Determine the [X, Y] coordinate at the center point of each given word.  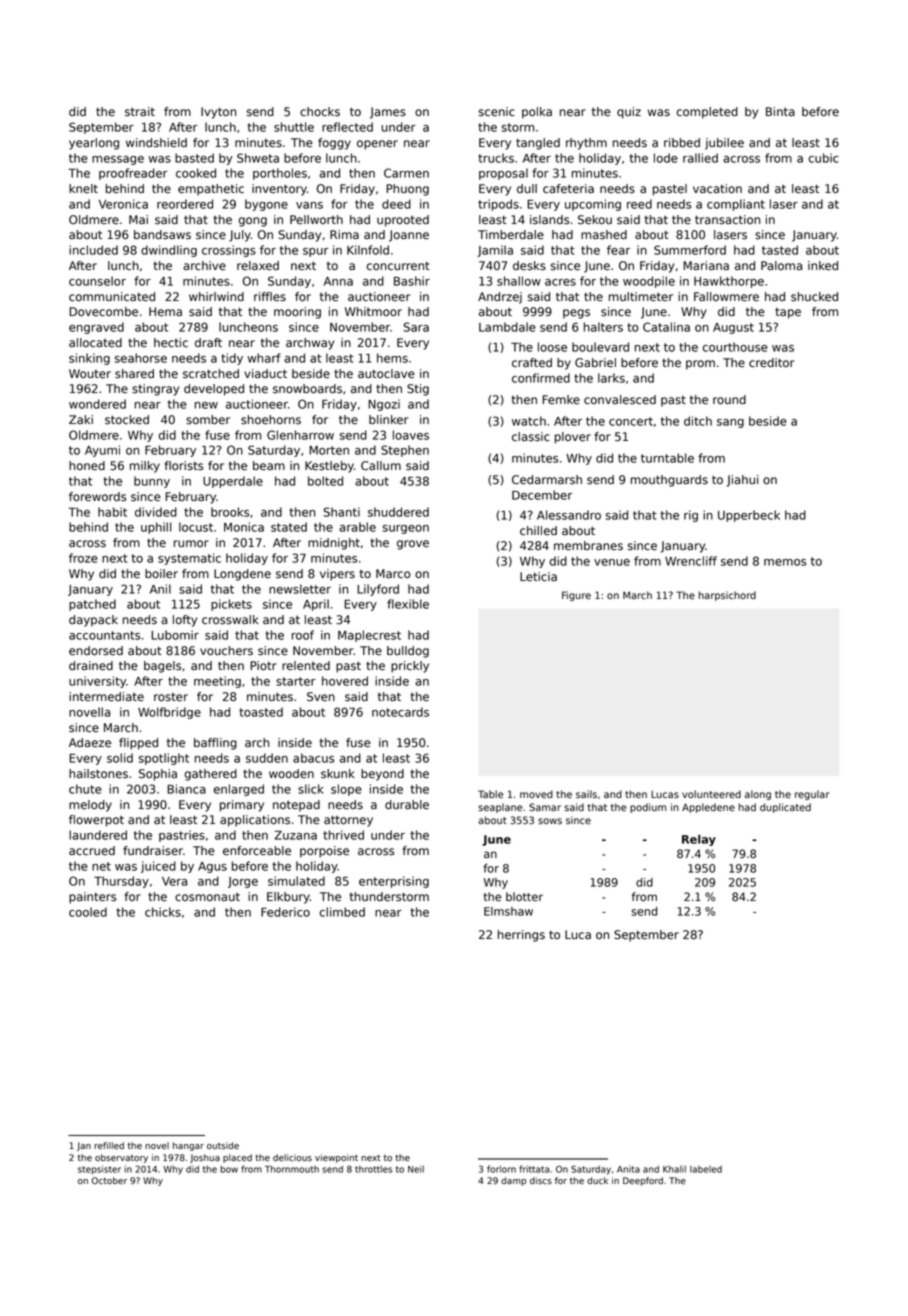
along [758, 795]
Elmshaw [508, 911]
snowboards [307, 389]
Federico [285, 912]
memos [785, 562]
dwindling [169, 251]
